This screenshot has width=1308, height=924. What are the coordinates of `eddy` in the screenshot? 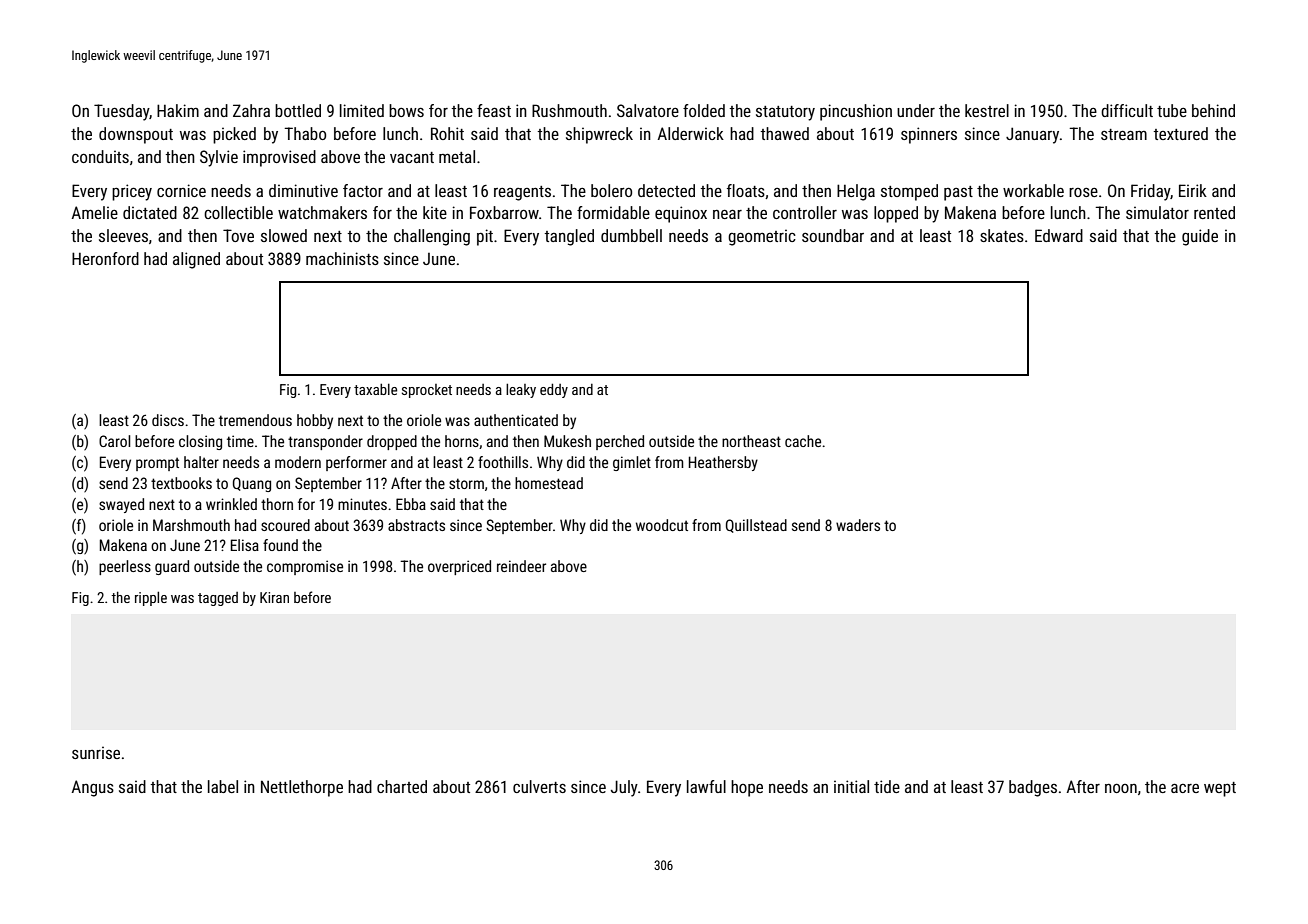 It's located at (554, 390).
